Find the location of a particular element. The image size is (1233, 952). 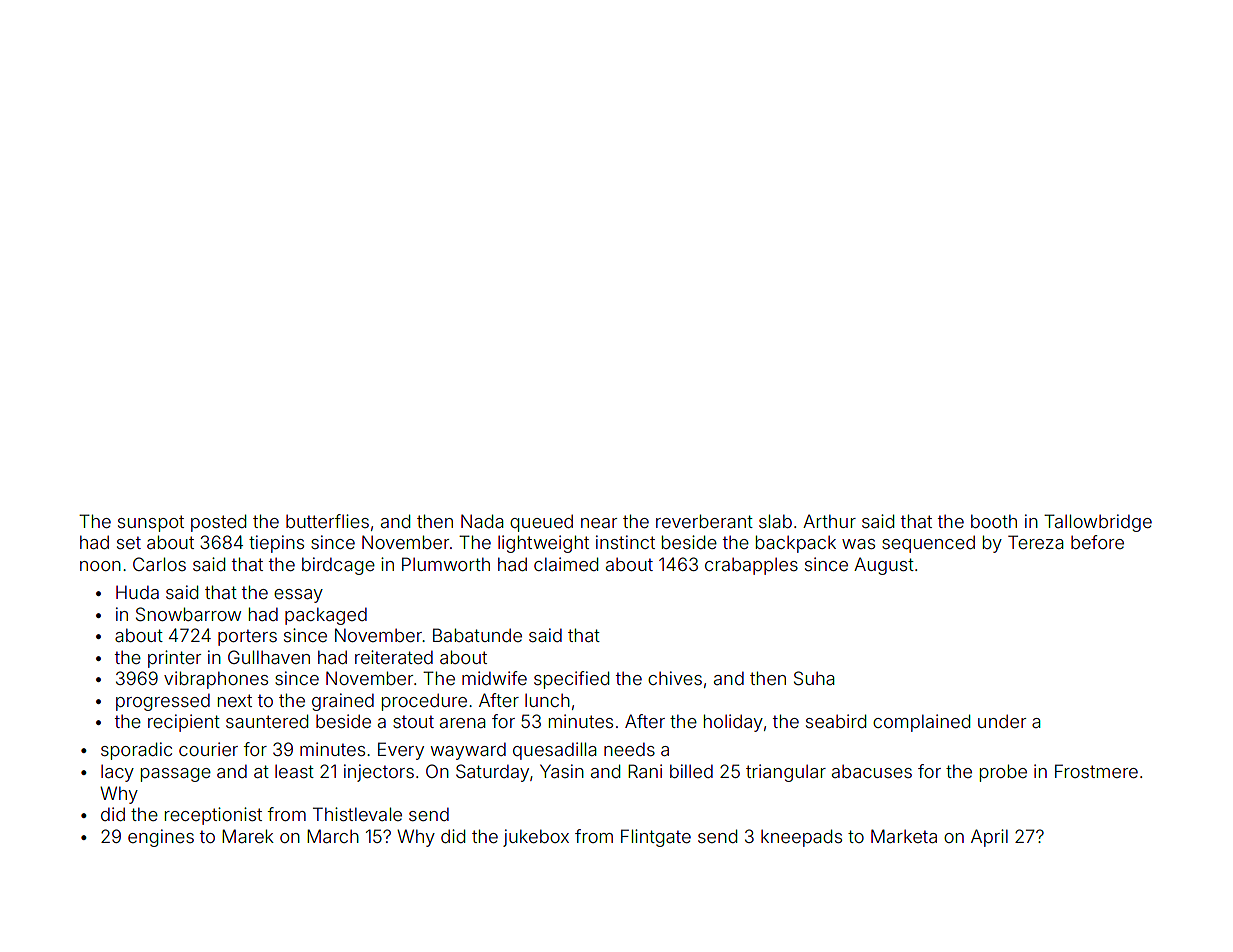

August is located at coordinates (884, 566).
